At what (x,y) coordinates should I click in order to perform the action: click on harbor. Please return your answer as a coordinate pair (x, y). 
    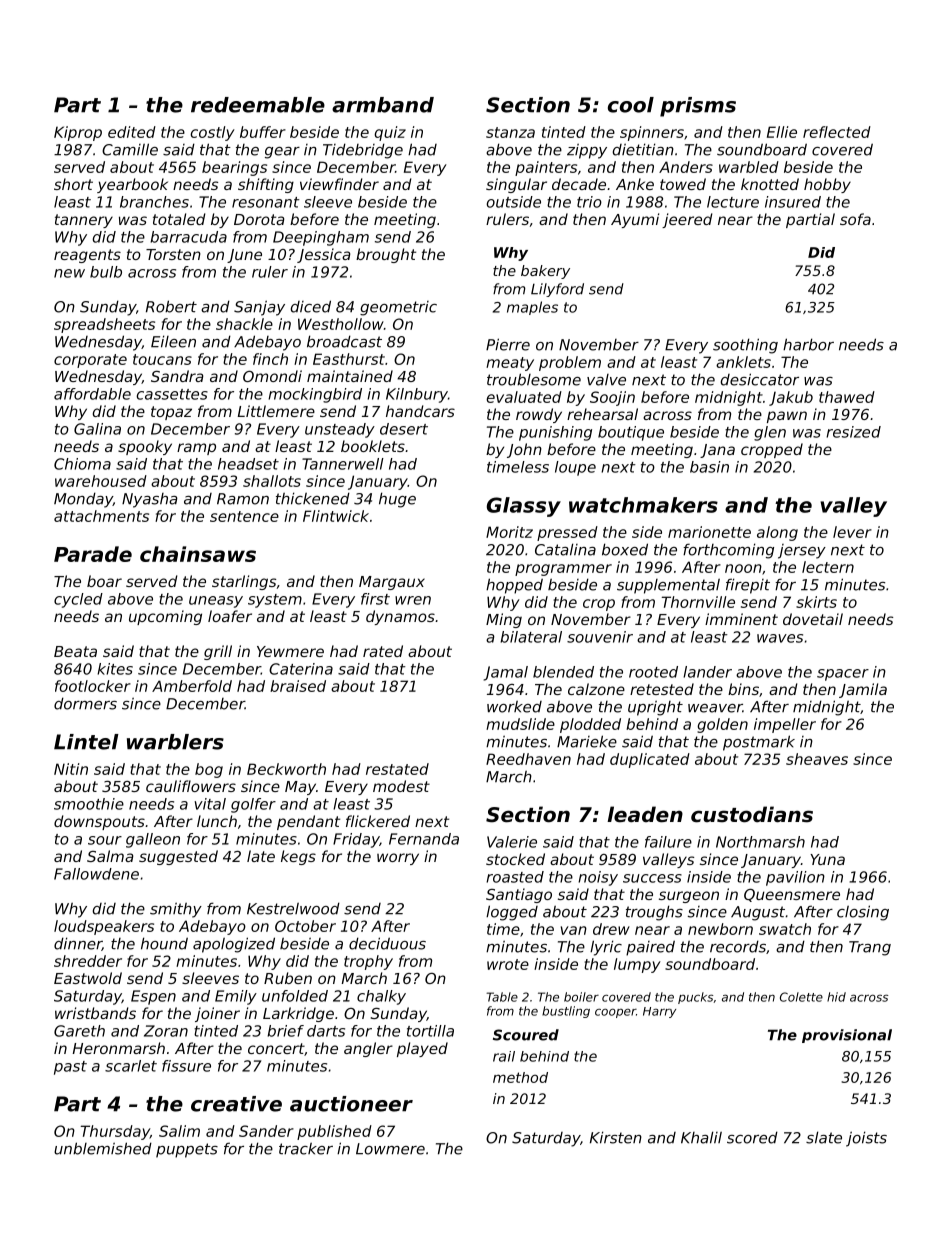
    Looking at the image, I should click on (808, 344).
